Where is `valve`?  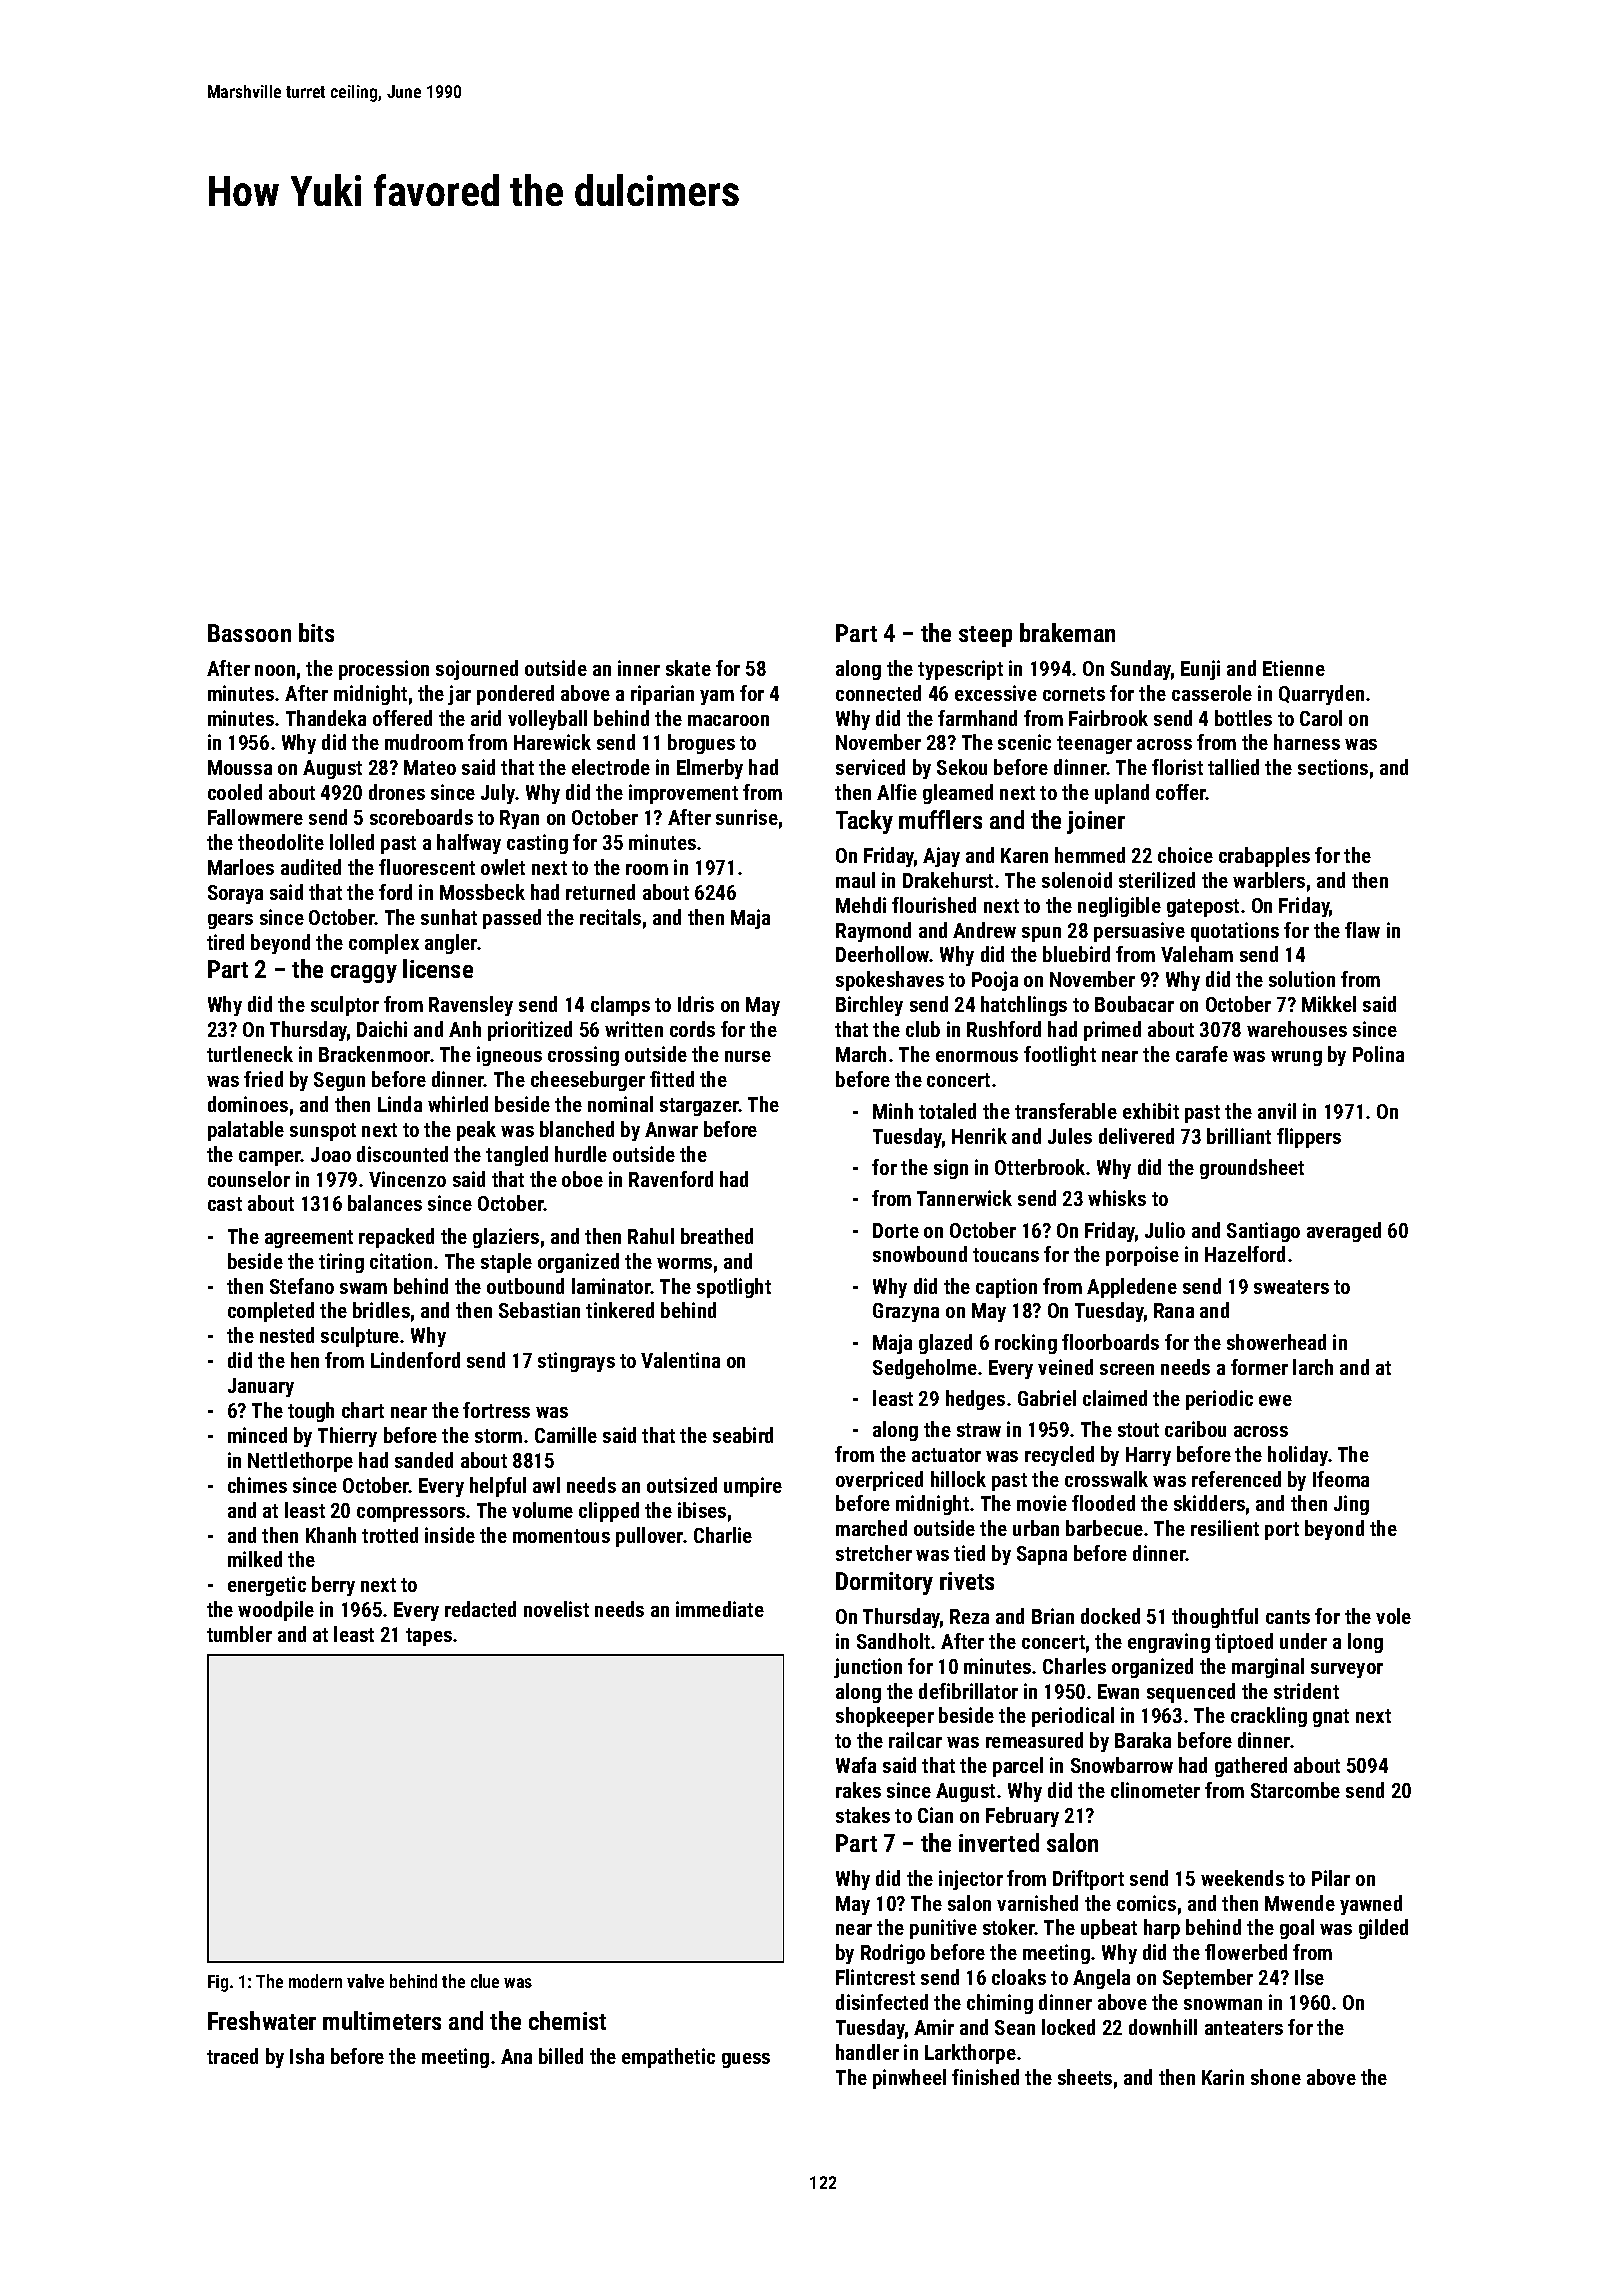 valve is located at coordinates (365, 1981).
